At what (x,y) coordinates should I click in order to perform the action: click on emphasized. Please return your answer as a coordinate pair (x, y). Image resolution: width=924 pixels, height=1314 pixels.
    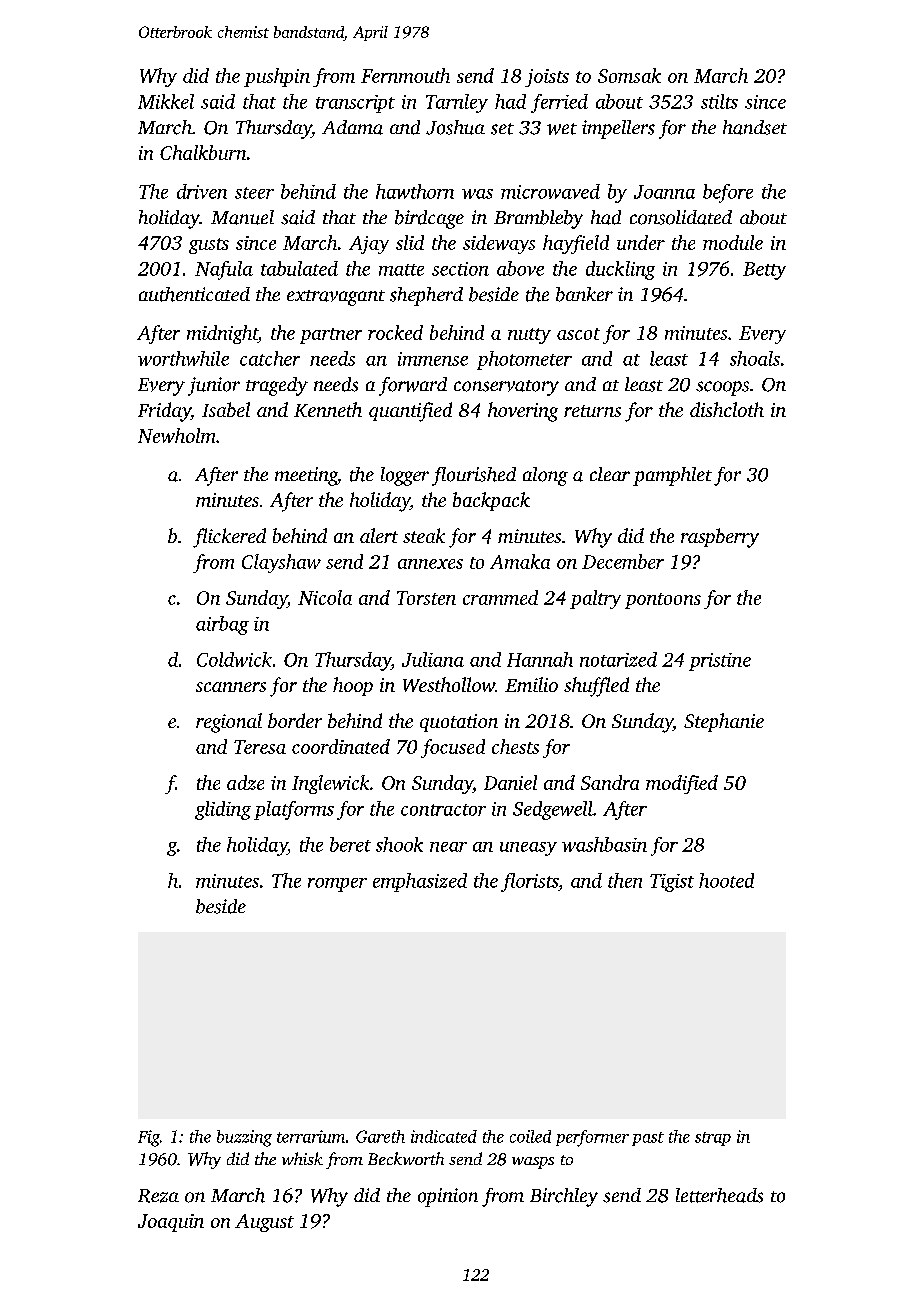
    Looking at the image, I should click on (420, 882).
